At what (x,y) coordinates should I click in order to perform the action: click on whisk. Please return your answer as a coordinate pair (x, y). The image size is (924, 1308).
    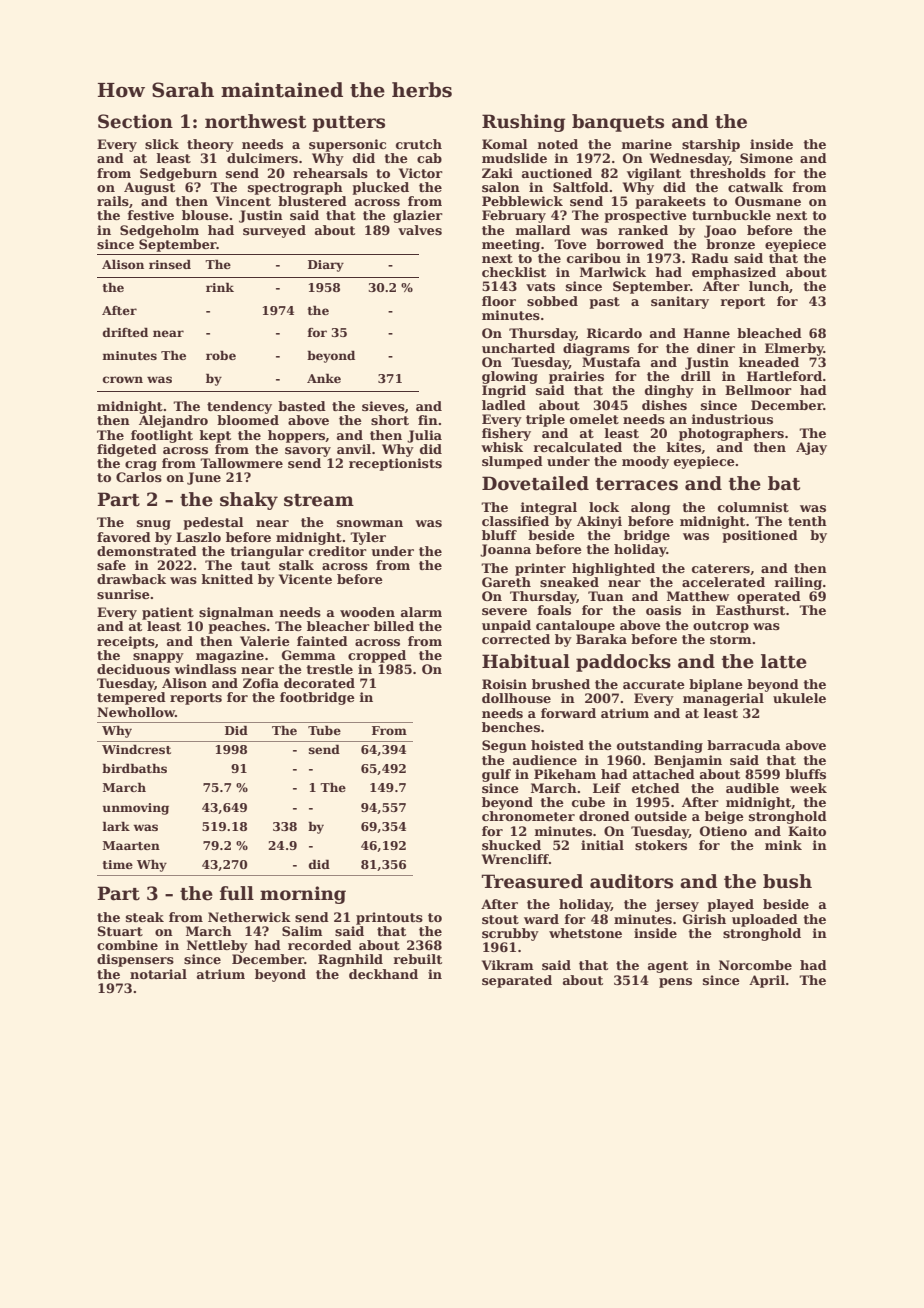
    Looking at the image, I should click on (502, 447).
